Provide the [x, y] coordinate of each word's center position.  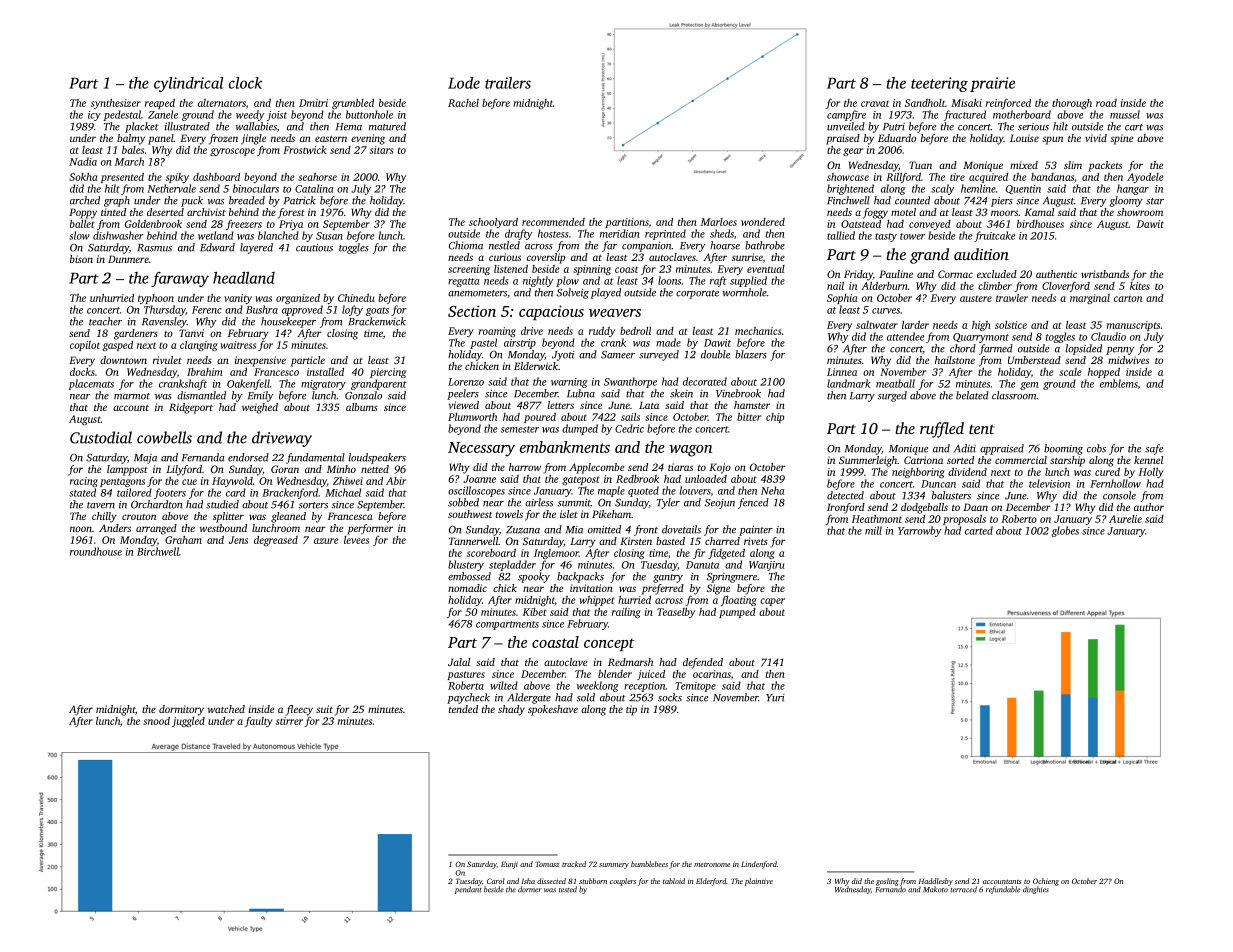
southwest [470, 514]
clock [245, 83]
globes [1065, 531]
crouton [139, 517]
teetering [939, 84]
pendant [468, 890]
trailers [508, 83]
